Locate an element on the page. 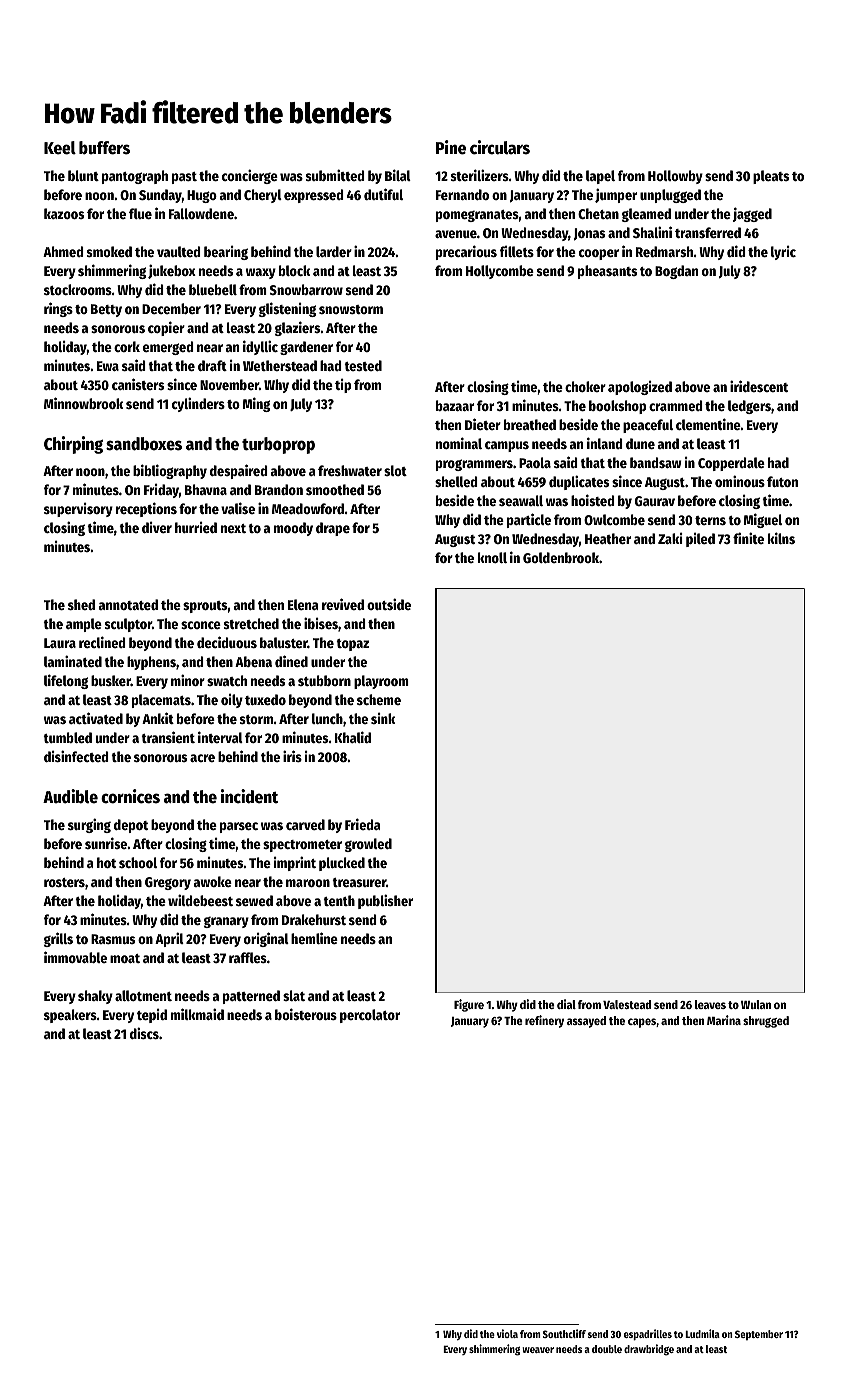  concierge is located at coordinates (250, 176).
